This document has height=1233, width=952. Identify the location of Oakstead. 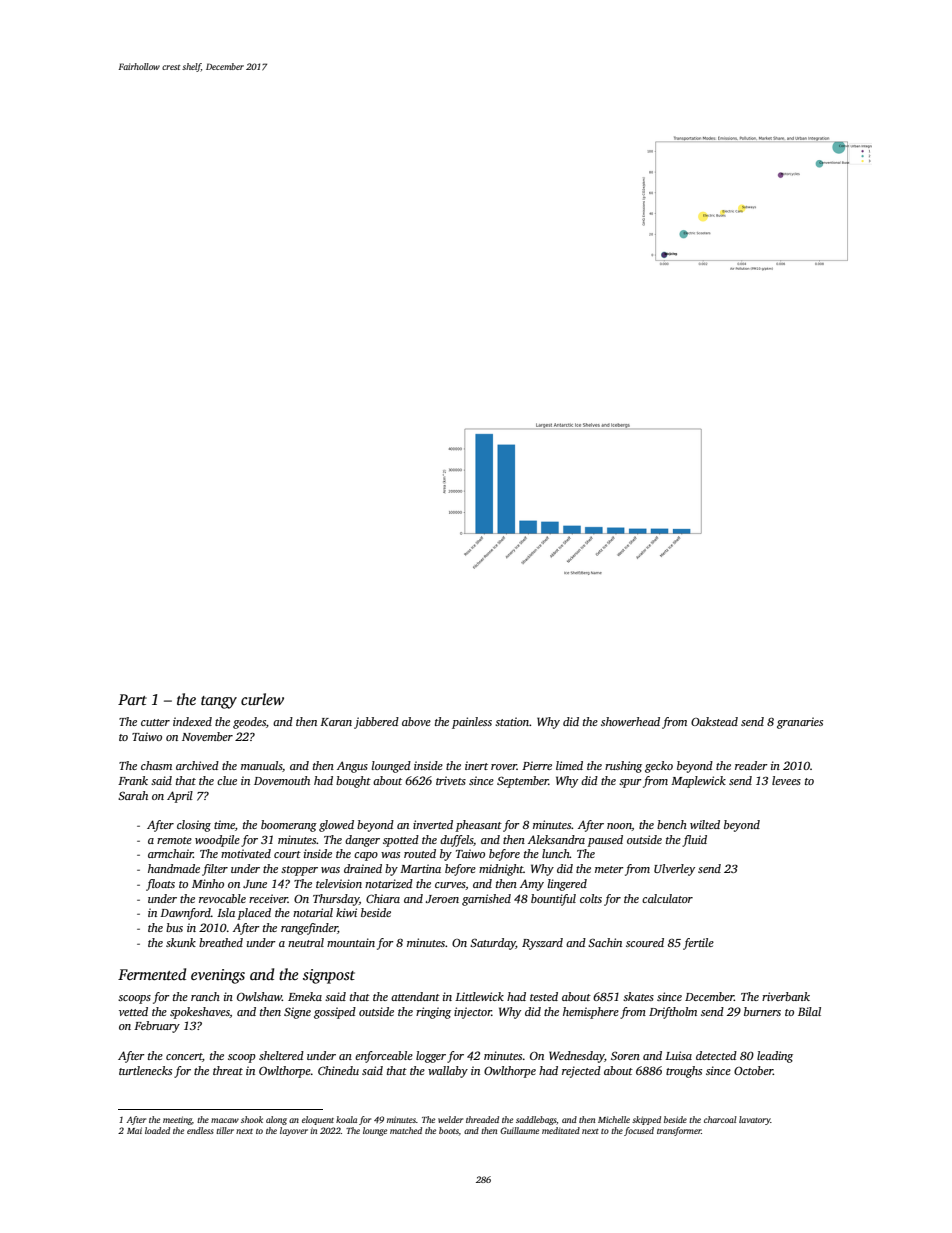
(714, 721).
